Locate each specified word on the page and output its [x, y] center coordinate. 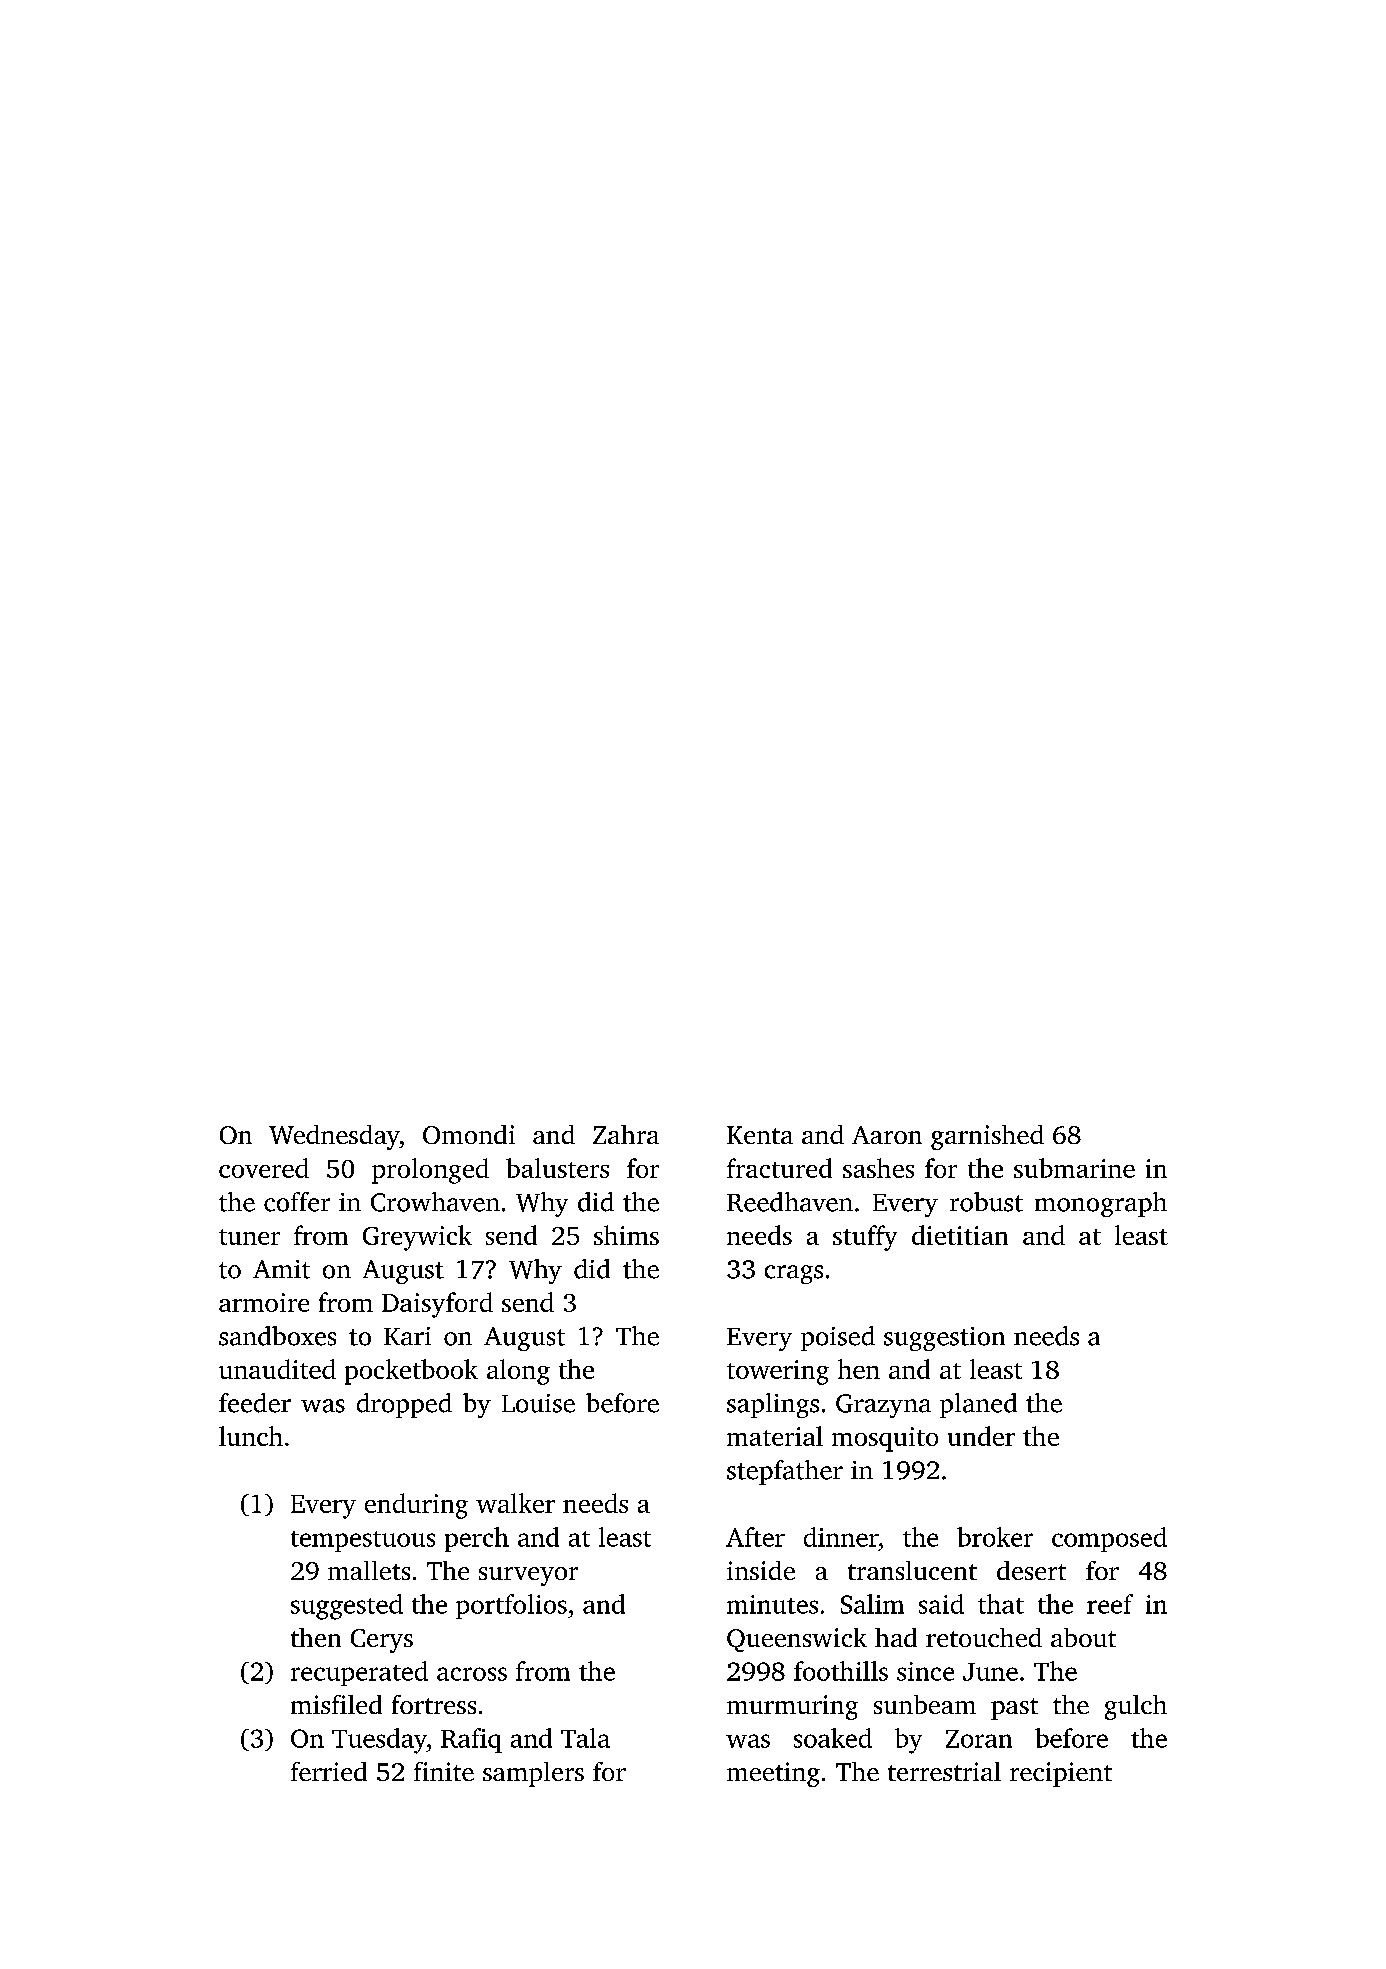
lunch [251, 1436]
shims [626, 1235]
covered [264, 1168]
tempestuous [363, 1541]
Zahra [626, 1134]
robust [986, 1202]
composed [1109, 1539]
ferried [329, 1771]
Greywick [417, 1238]
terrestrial [944, 1771]
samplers [533, 1774]
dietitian [960, 1235]
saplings [773, 1405]
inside [761, 1570]
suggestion [944, 1339]
